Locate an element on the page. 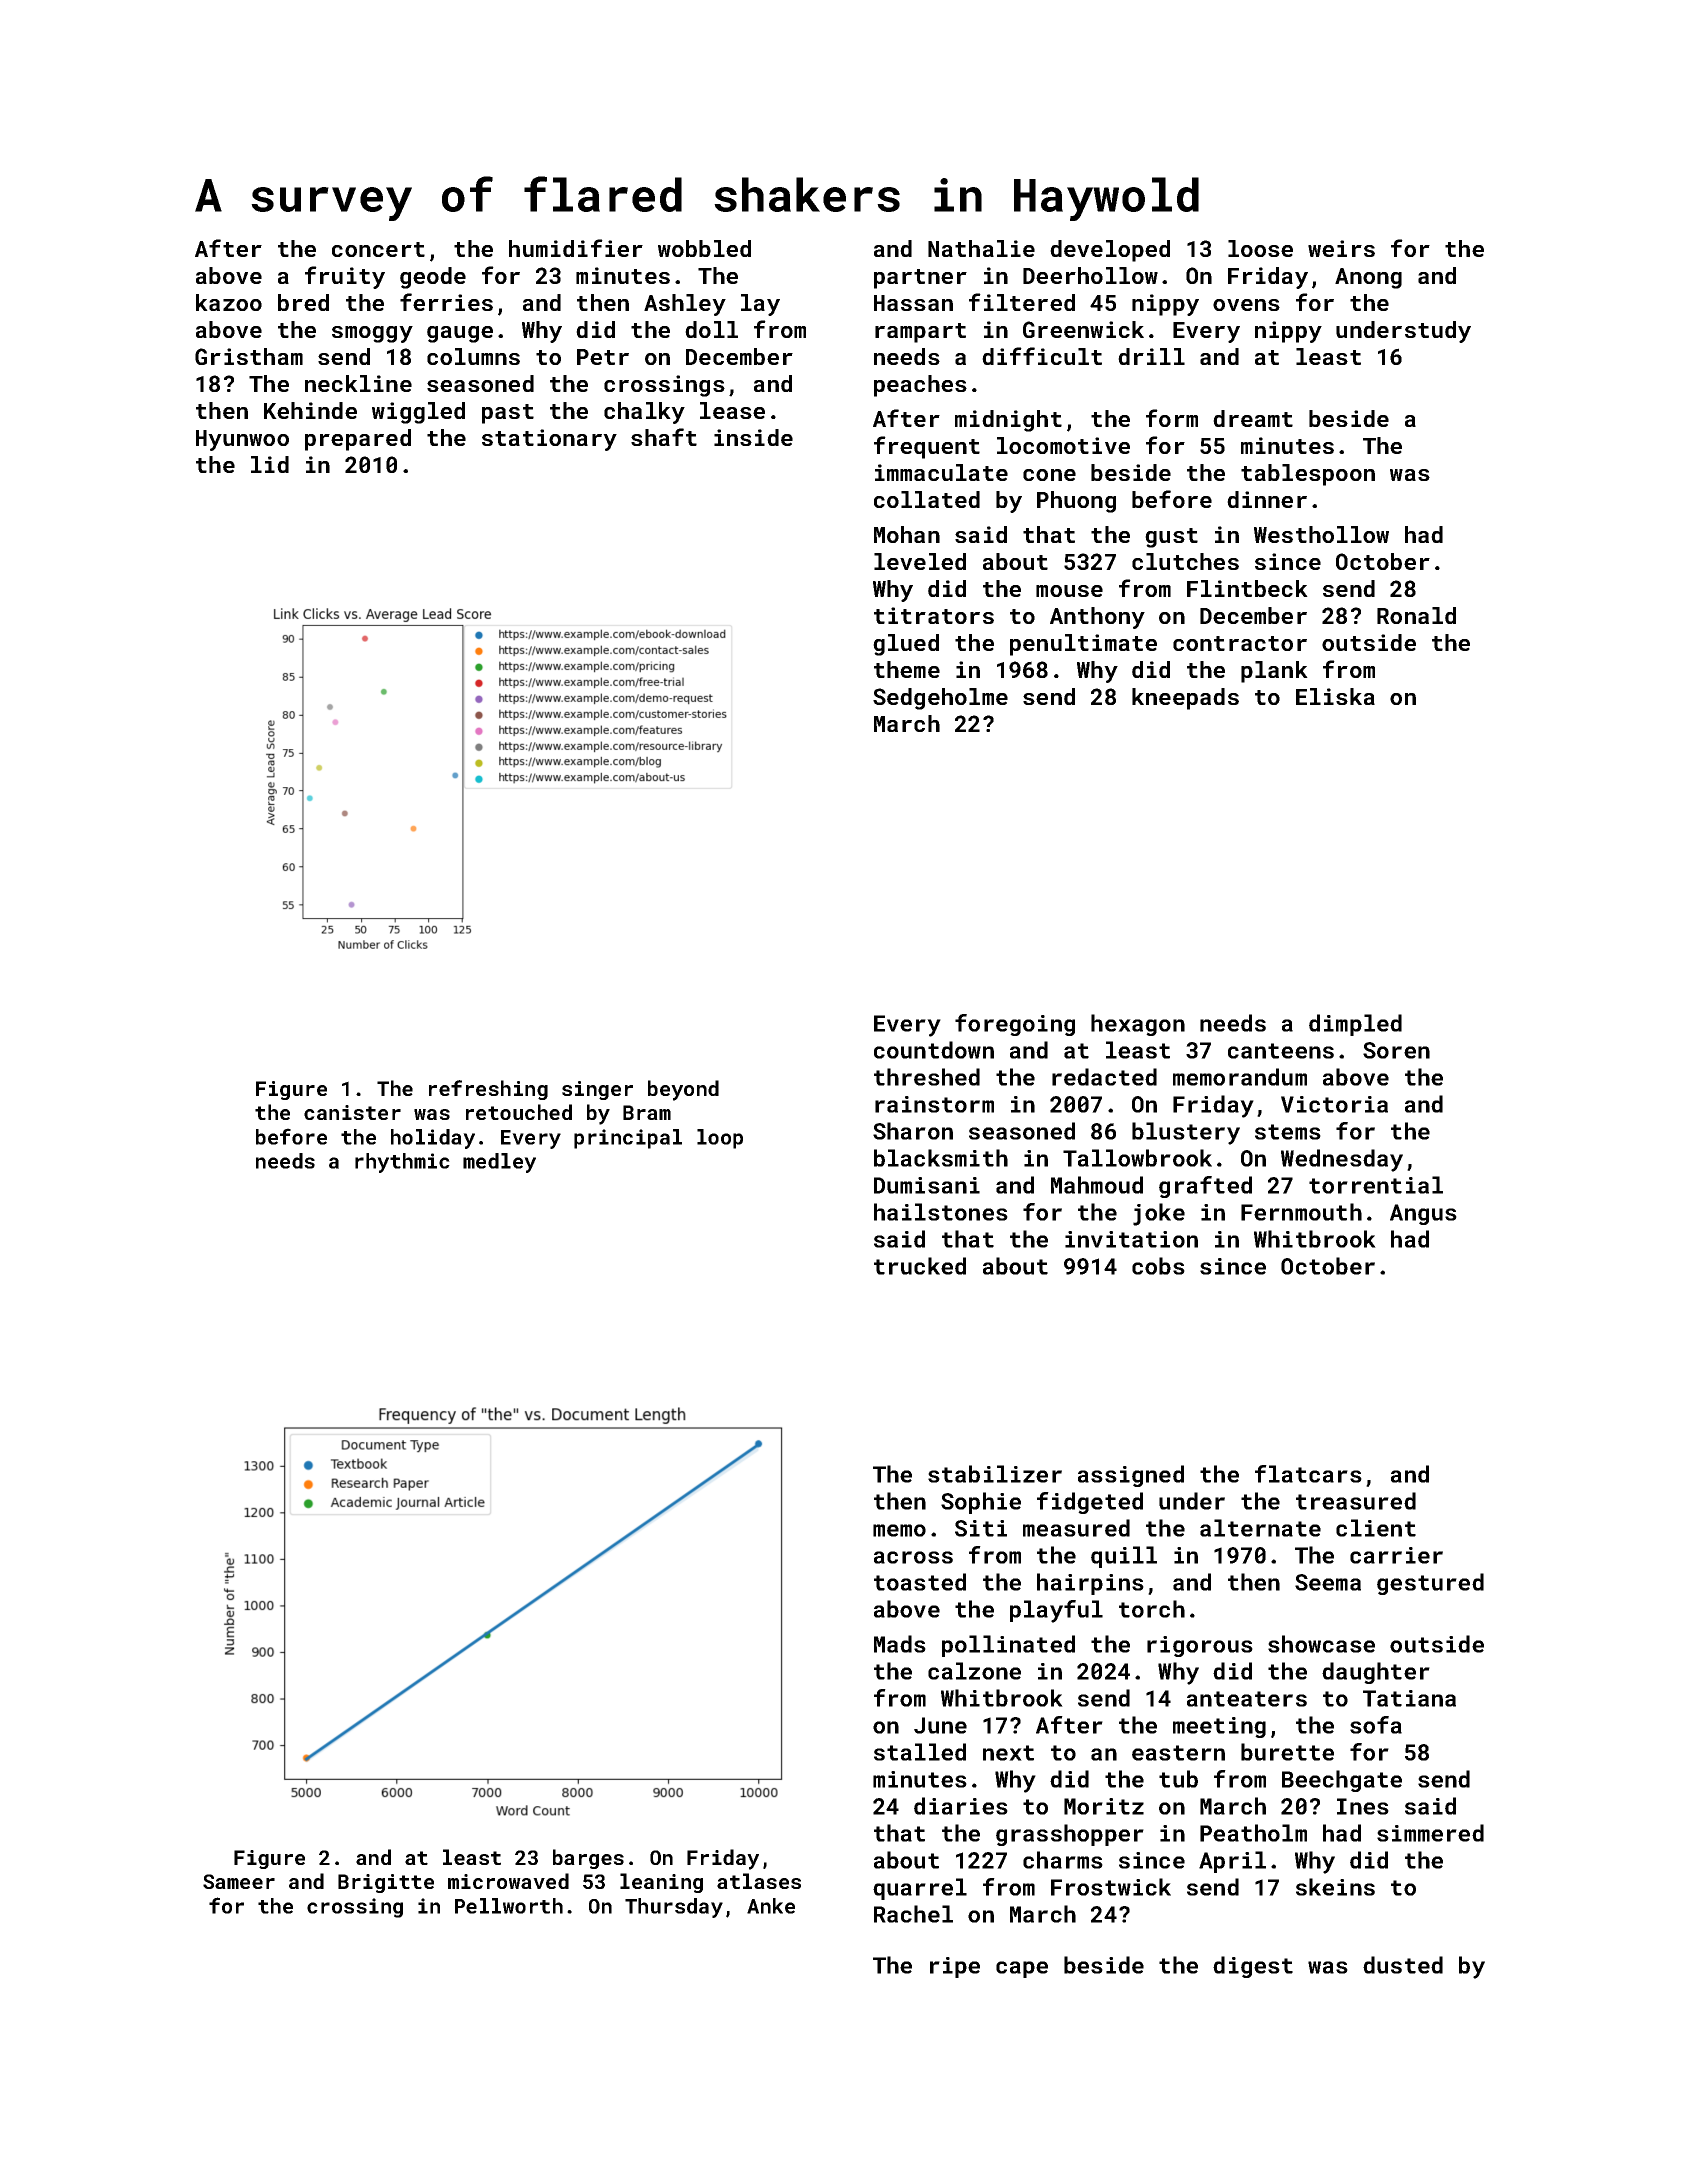 The height and width of the image is (2178, 1683). beyond is located at coordinates (683, 1090).
